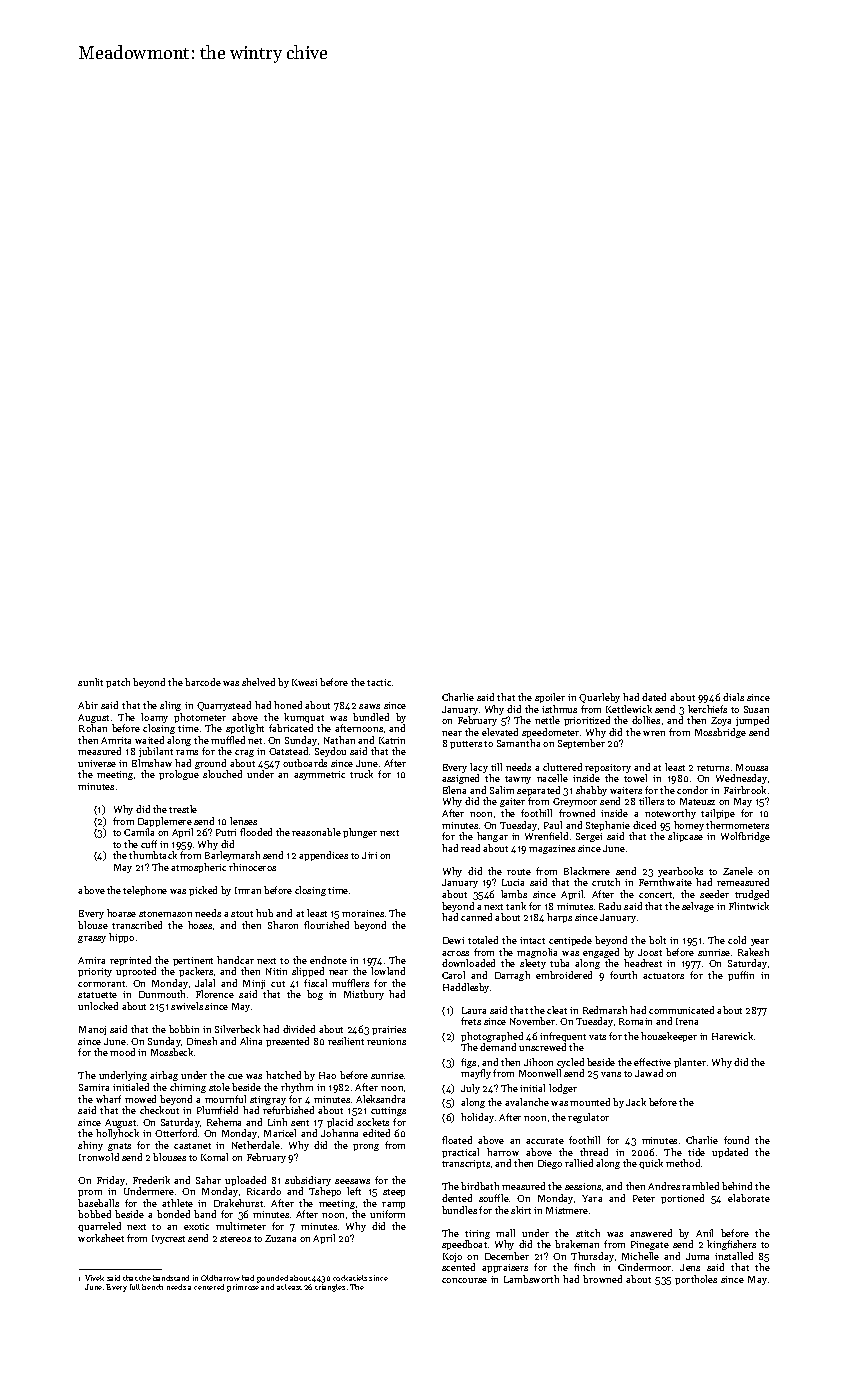  What do you see at coordinates (492, 837) in the page?
I see `hangar` at bounding box center [492, 837].
